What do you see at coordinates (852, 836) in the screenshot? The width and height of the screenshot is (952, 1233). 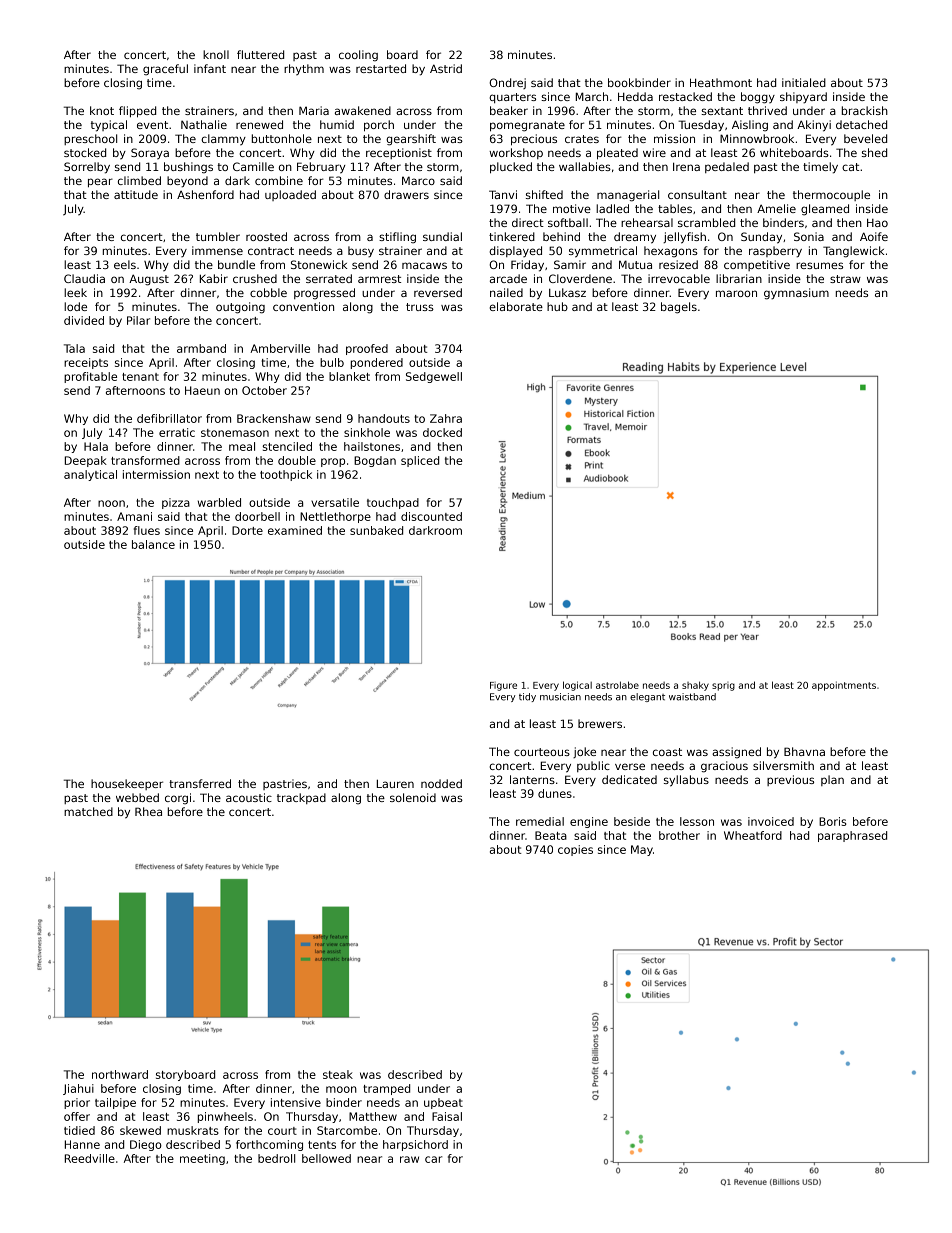 I see `paraphrased` at bounding box center [852, 836].
